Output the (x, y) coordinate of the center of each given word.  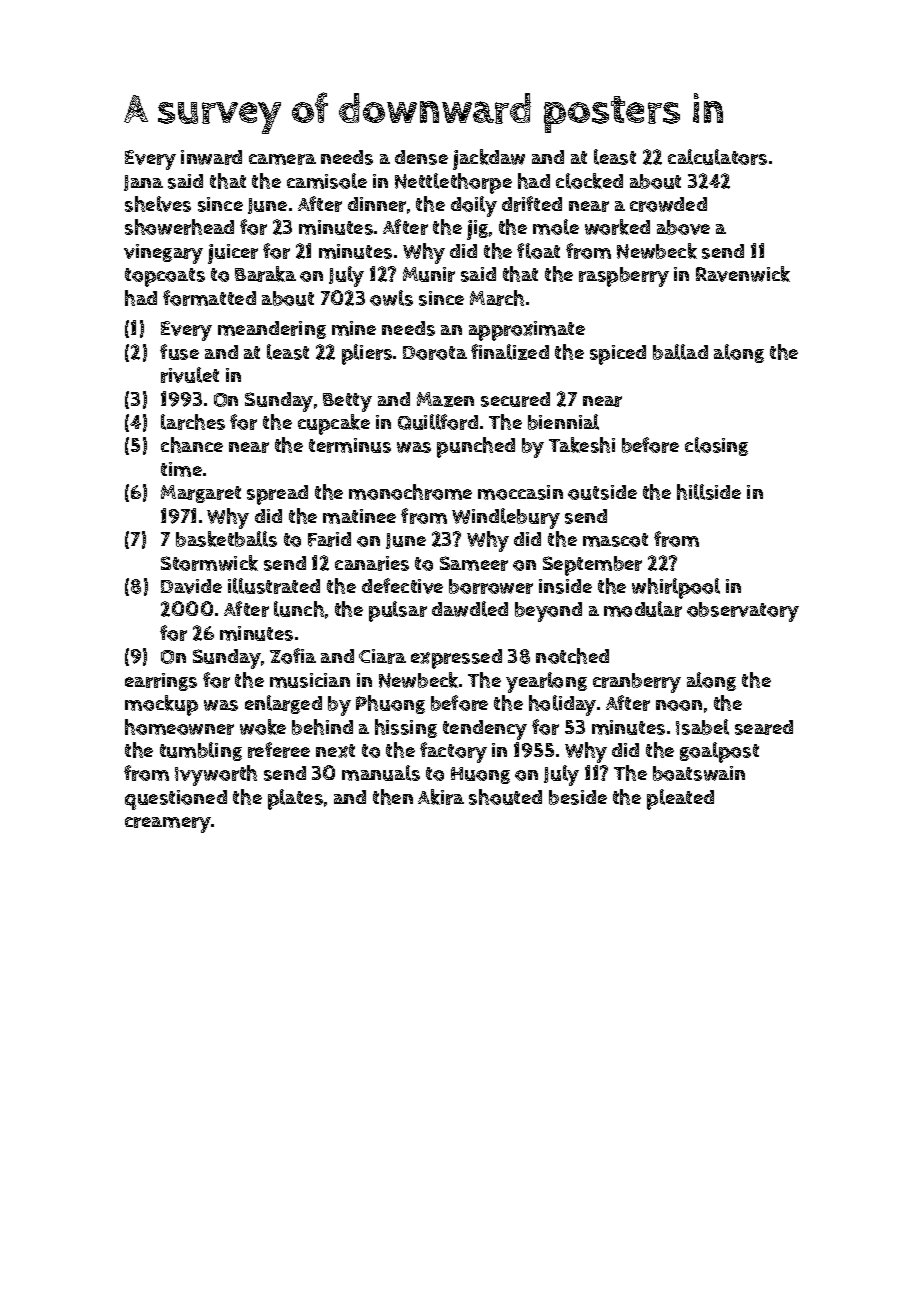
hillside (709, 492)
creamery (168, 825)
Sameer (474, 563)
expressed (456, 659)
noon (679, 705)
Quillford (438, 422)
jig (477, 230)
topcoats (165, 277)
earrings (161, 682)
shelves (158, 204)
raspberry (624, 277)
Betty (347, 402)
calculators (717, 157)
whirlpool (676, 588)
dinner (377, 204)
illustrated (274, 586)
